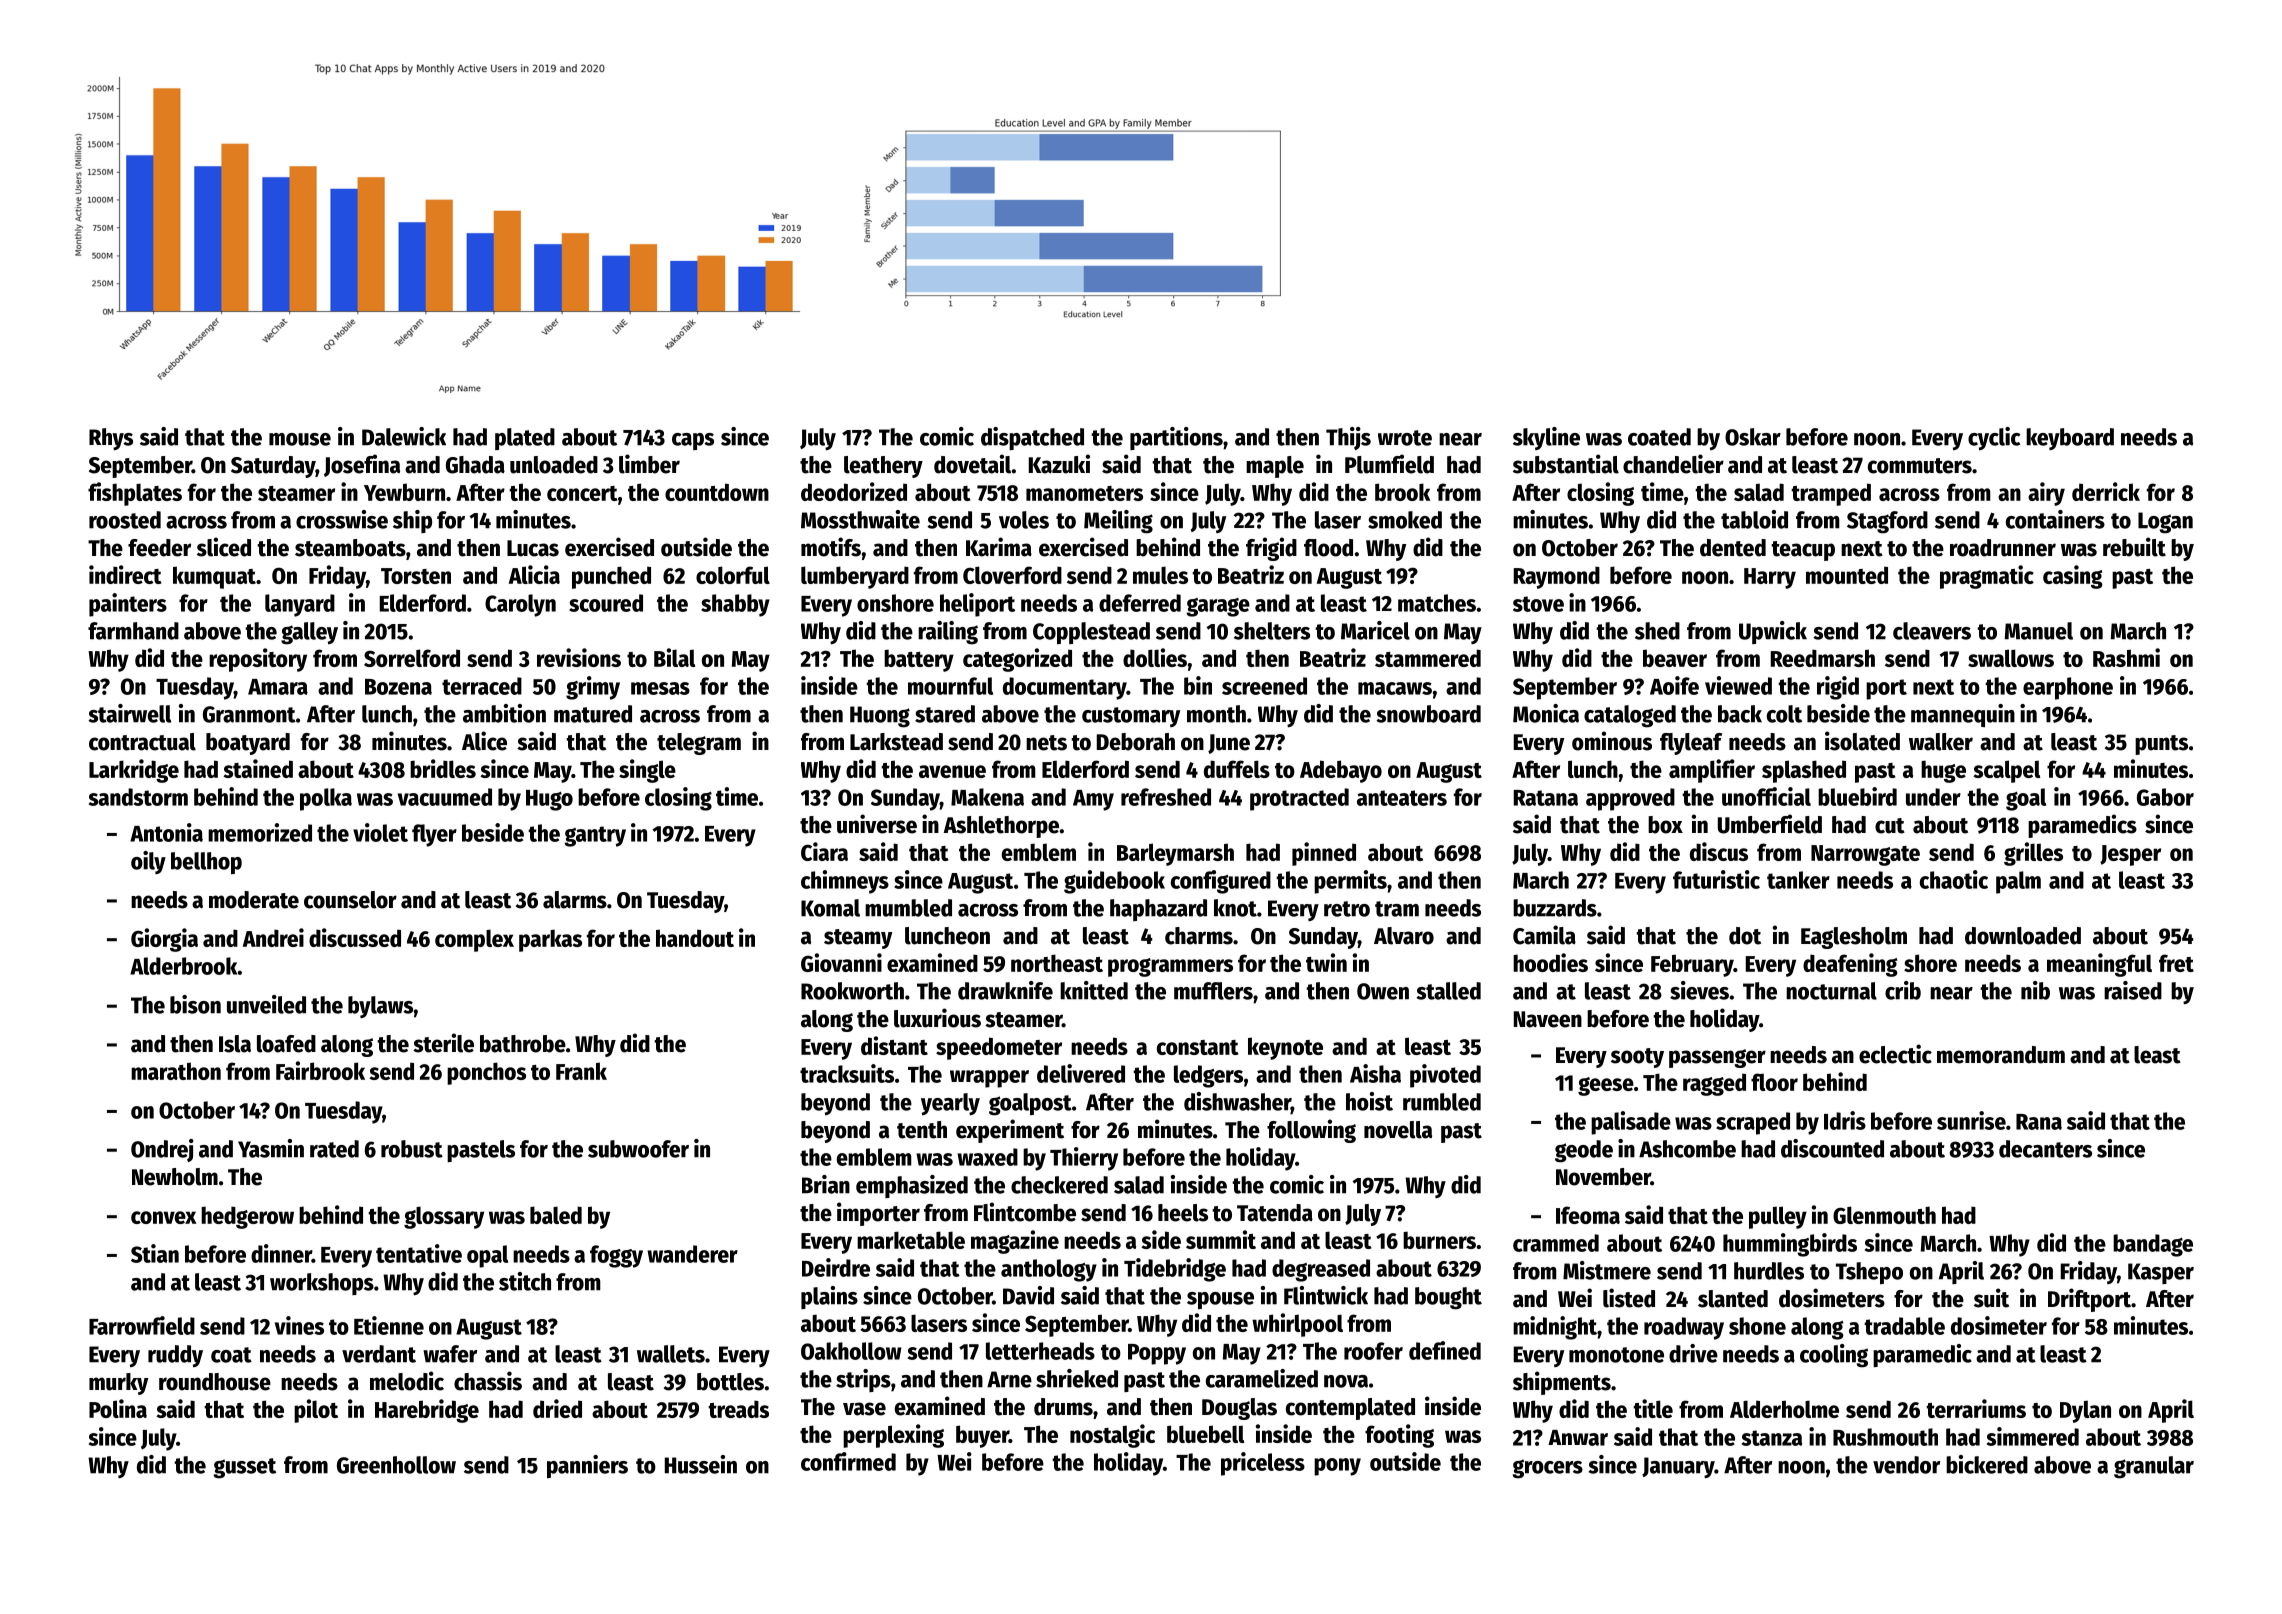  I want to click on burners, so click(1439, 1240).
